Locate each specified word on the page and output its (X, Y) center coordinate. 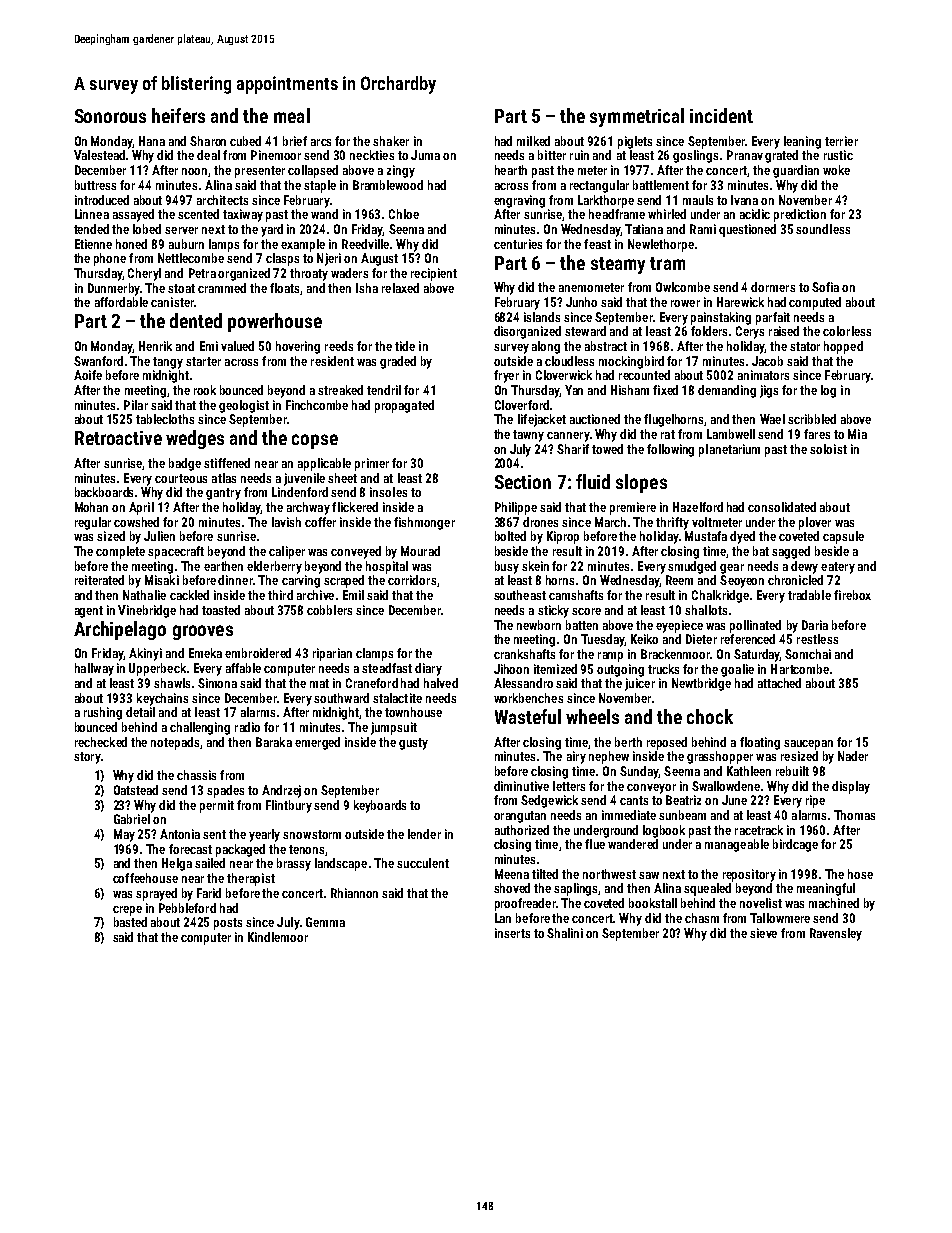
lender (424, 834)
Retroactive (118, 438)
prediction (800, 215)
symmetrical (637, 117)
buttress (95, 185)
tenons (306, 849)
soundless (823, 229)
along (546, 347)
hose (860, 874)
